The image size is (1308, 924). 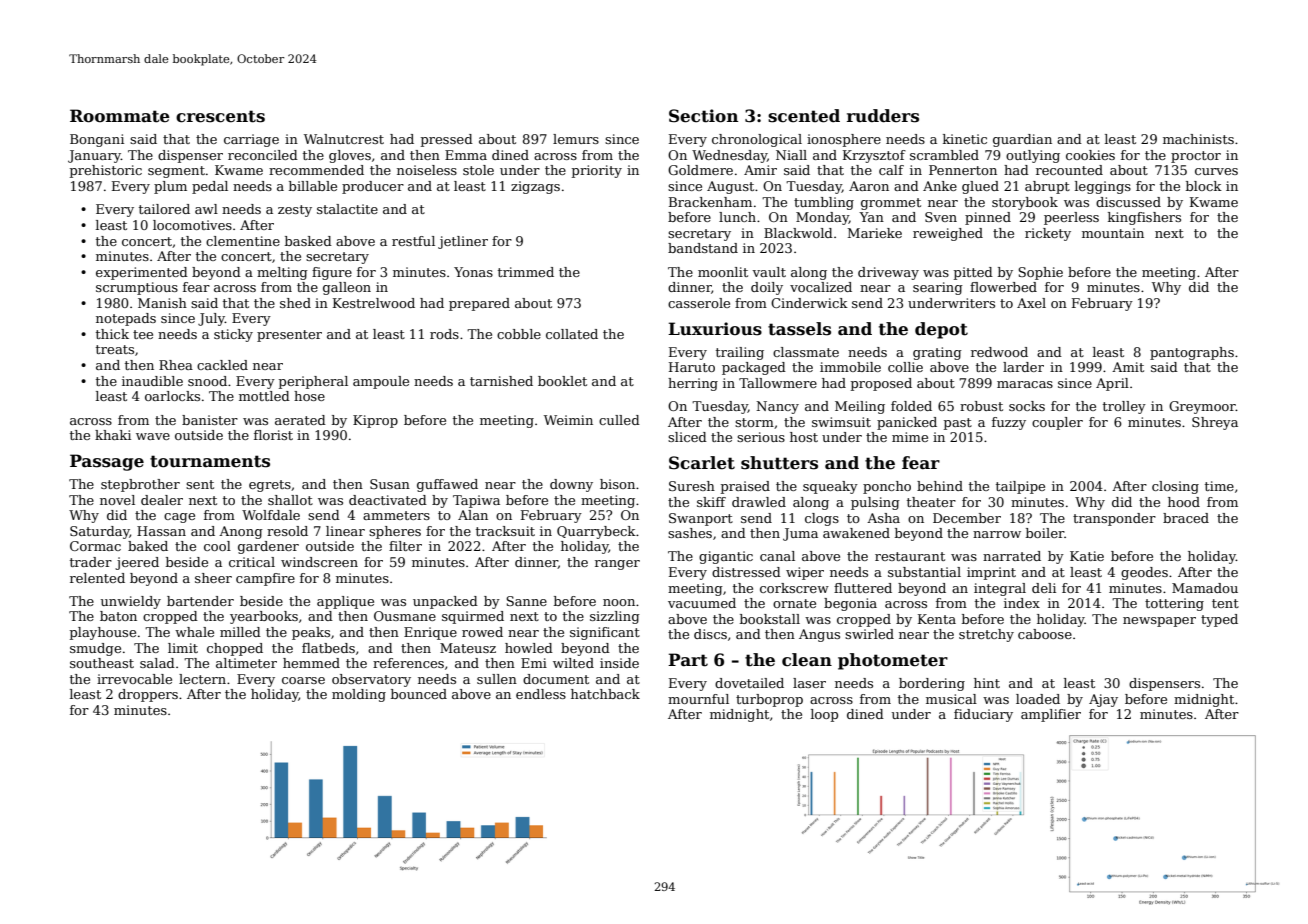 What do you see at coordinates (1175, 487) in the image?
I see `closing` at bounding box center [1175, 487].
